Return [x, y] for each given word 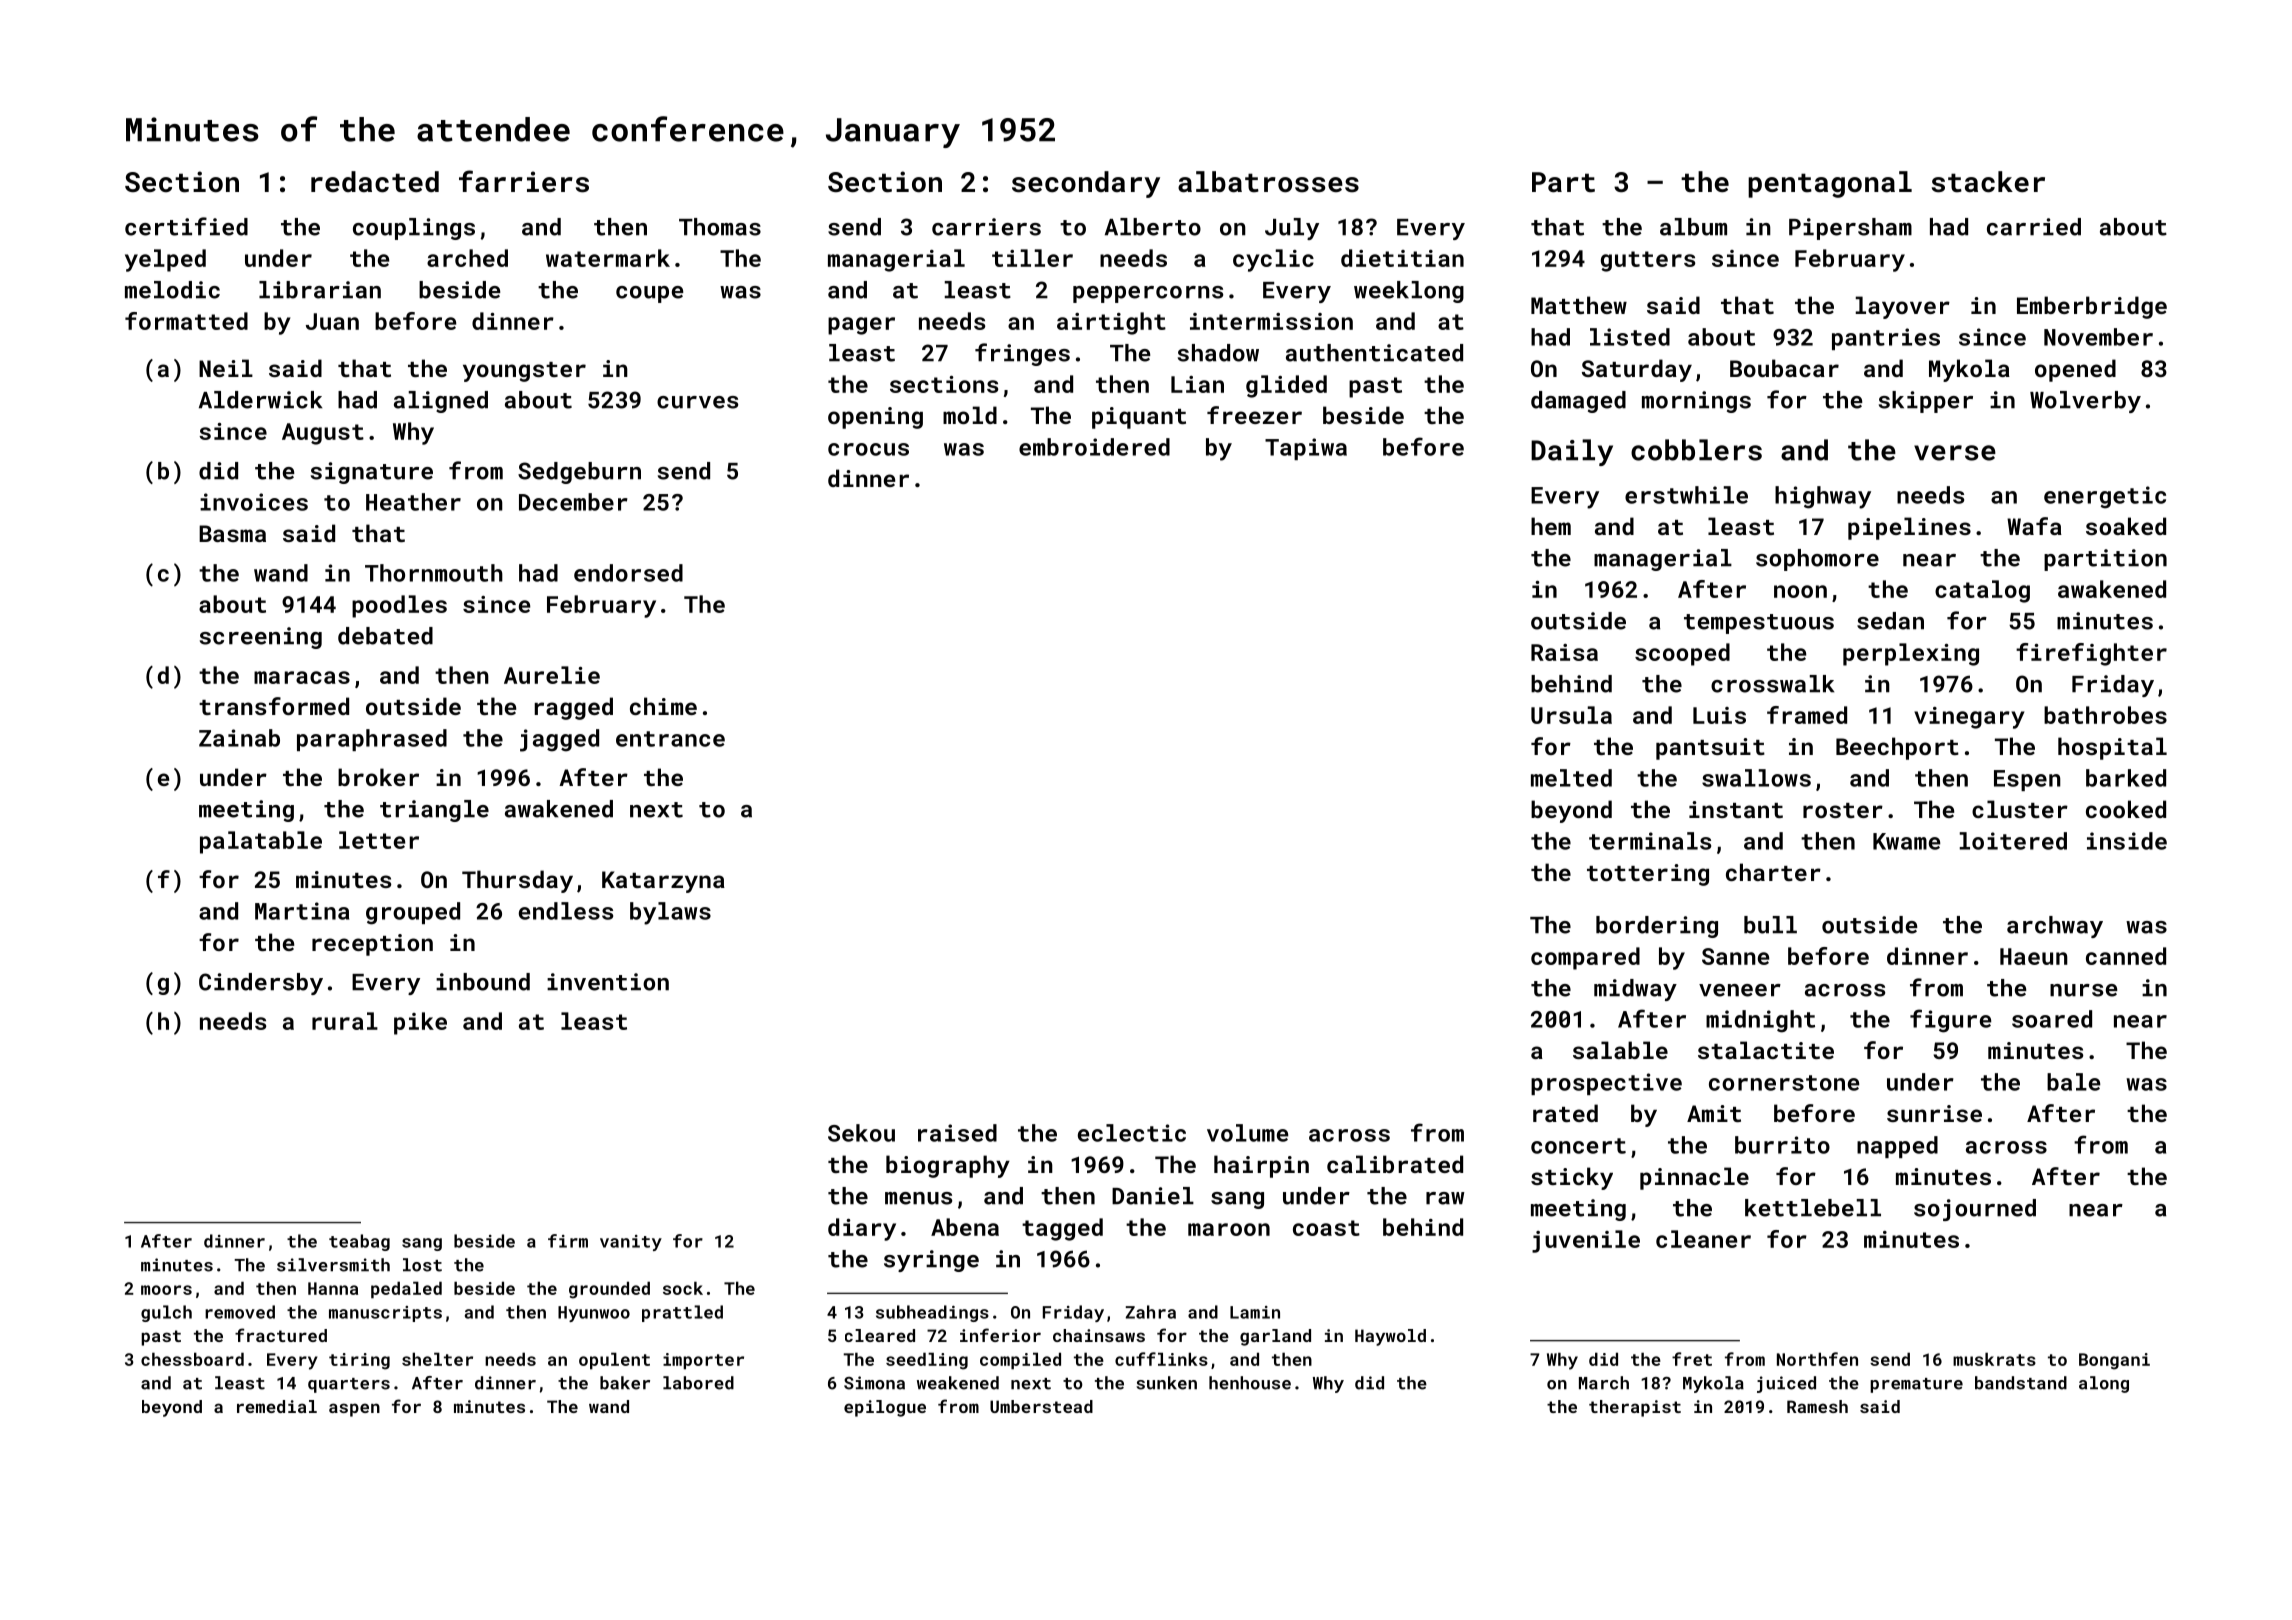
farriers [524, 181]
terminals [1650, 841]
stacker [1988, 182]
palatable [261, 842]
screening [261, 638]
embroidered [1094, 447]
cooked [2126, 809]
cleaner [1703, 1239]
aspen [354, 1410]
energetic [2105, 497]
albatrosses [1268, 182]
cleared [880, 1335]
